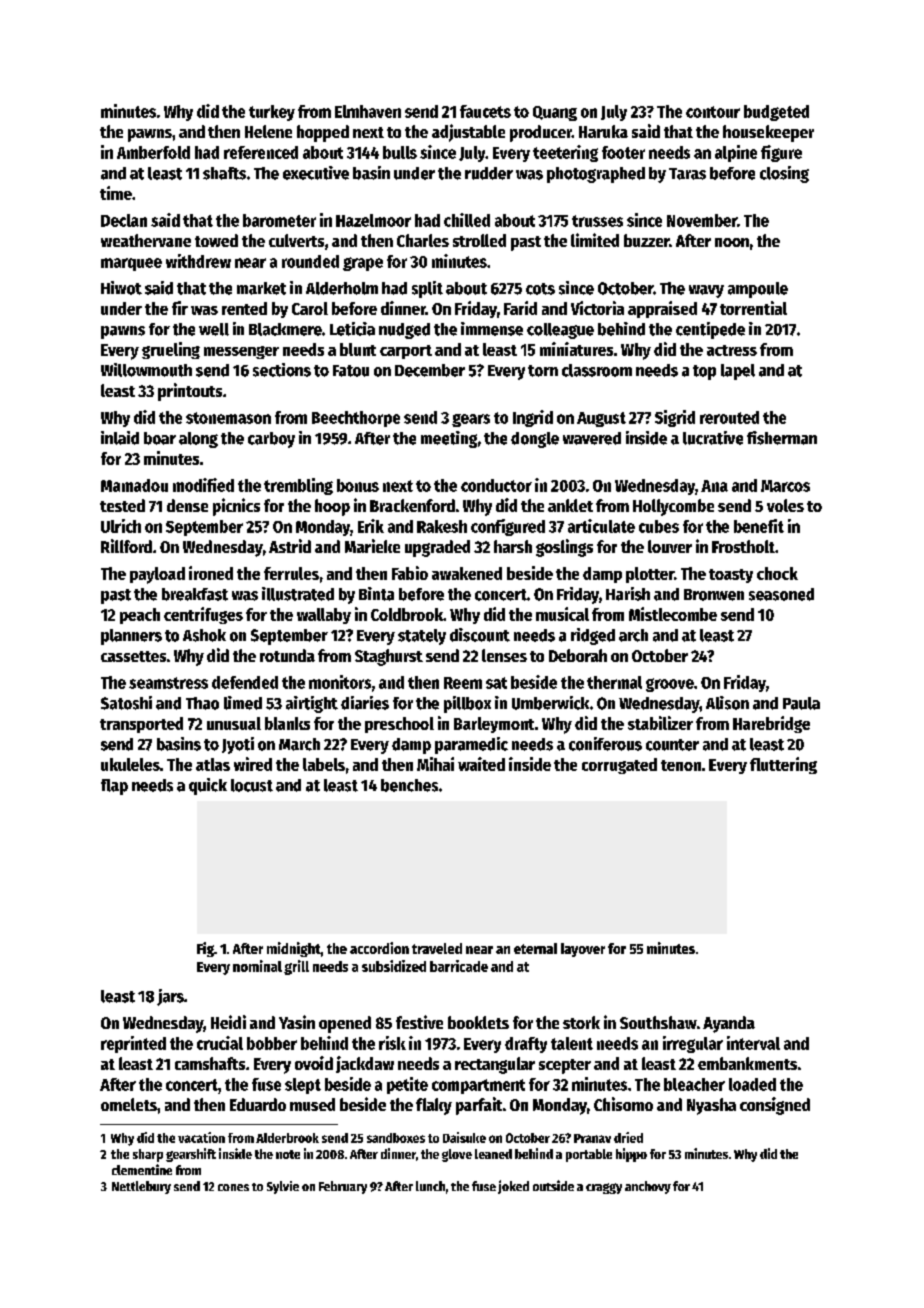  I want to click on harsh, so click(513, 546).
